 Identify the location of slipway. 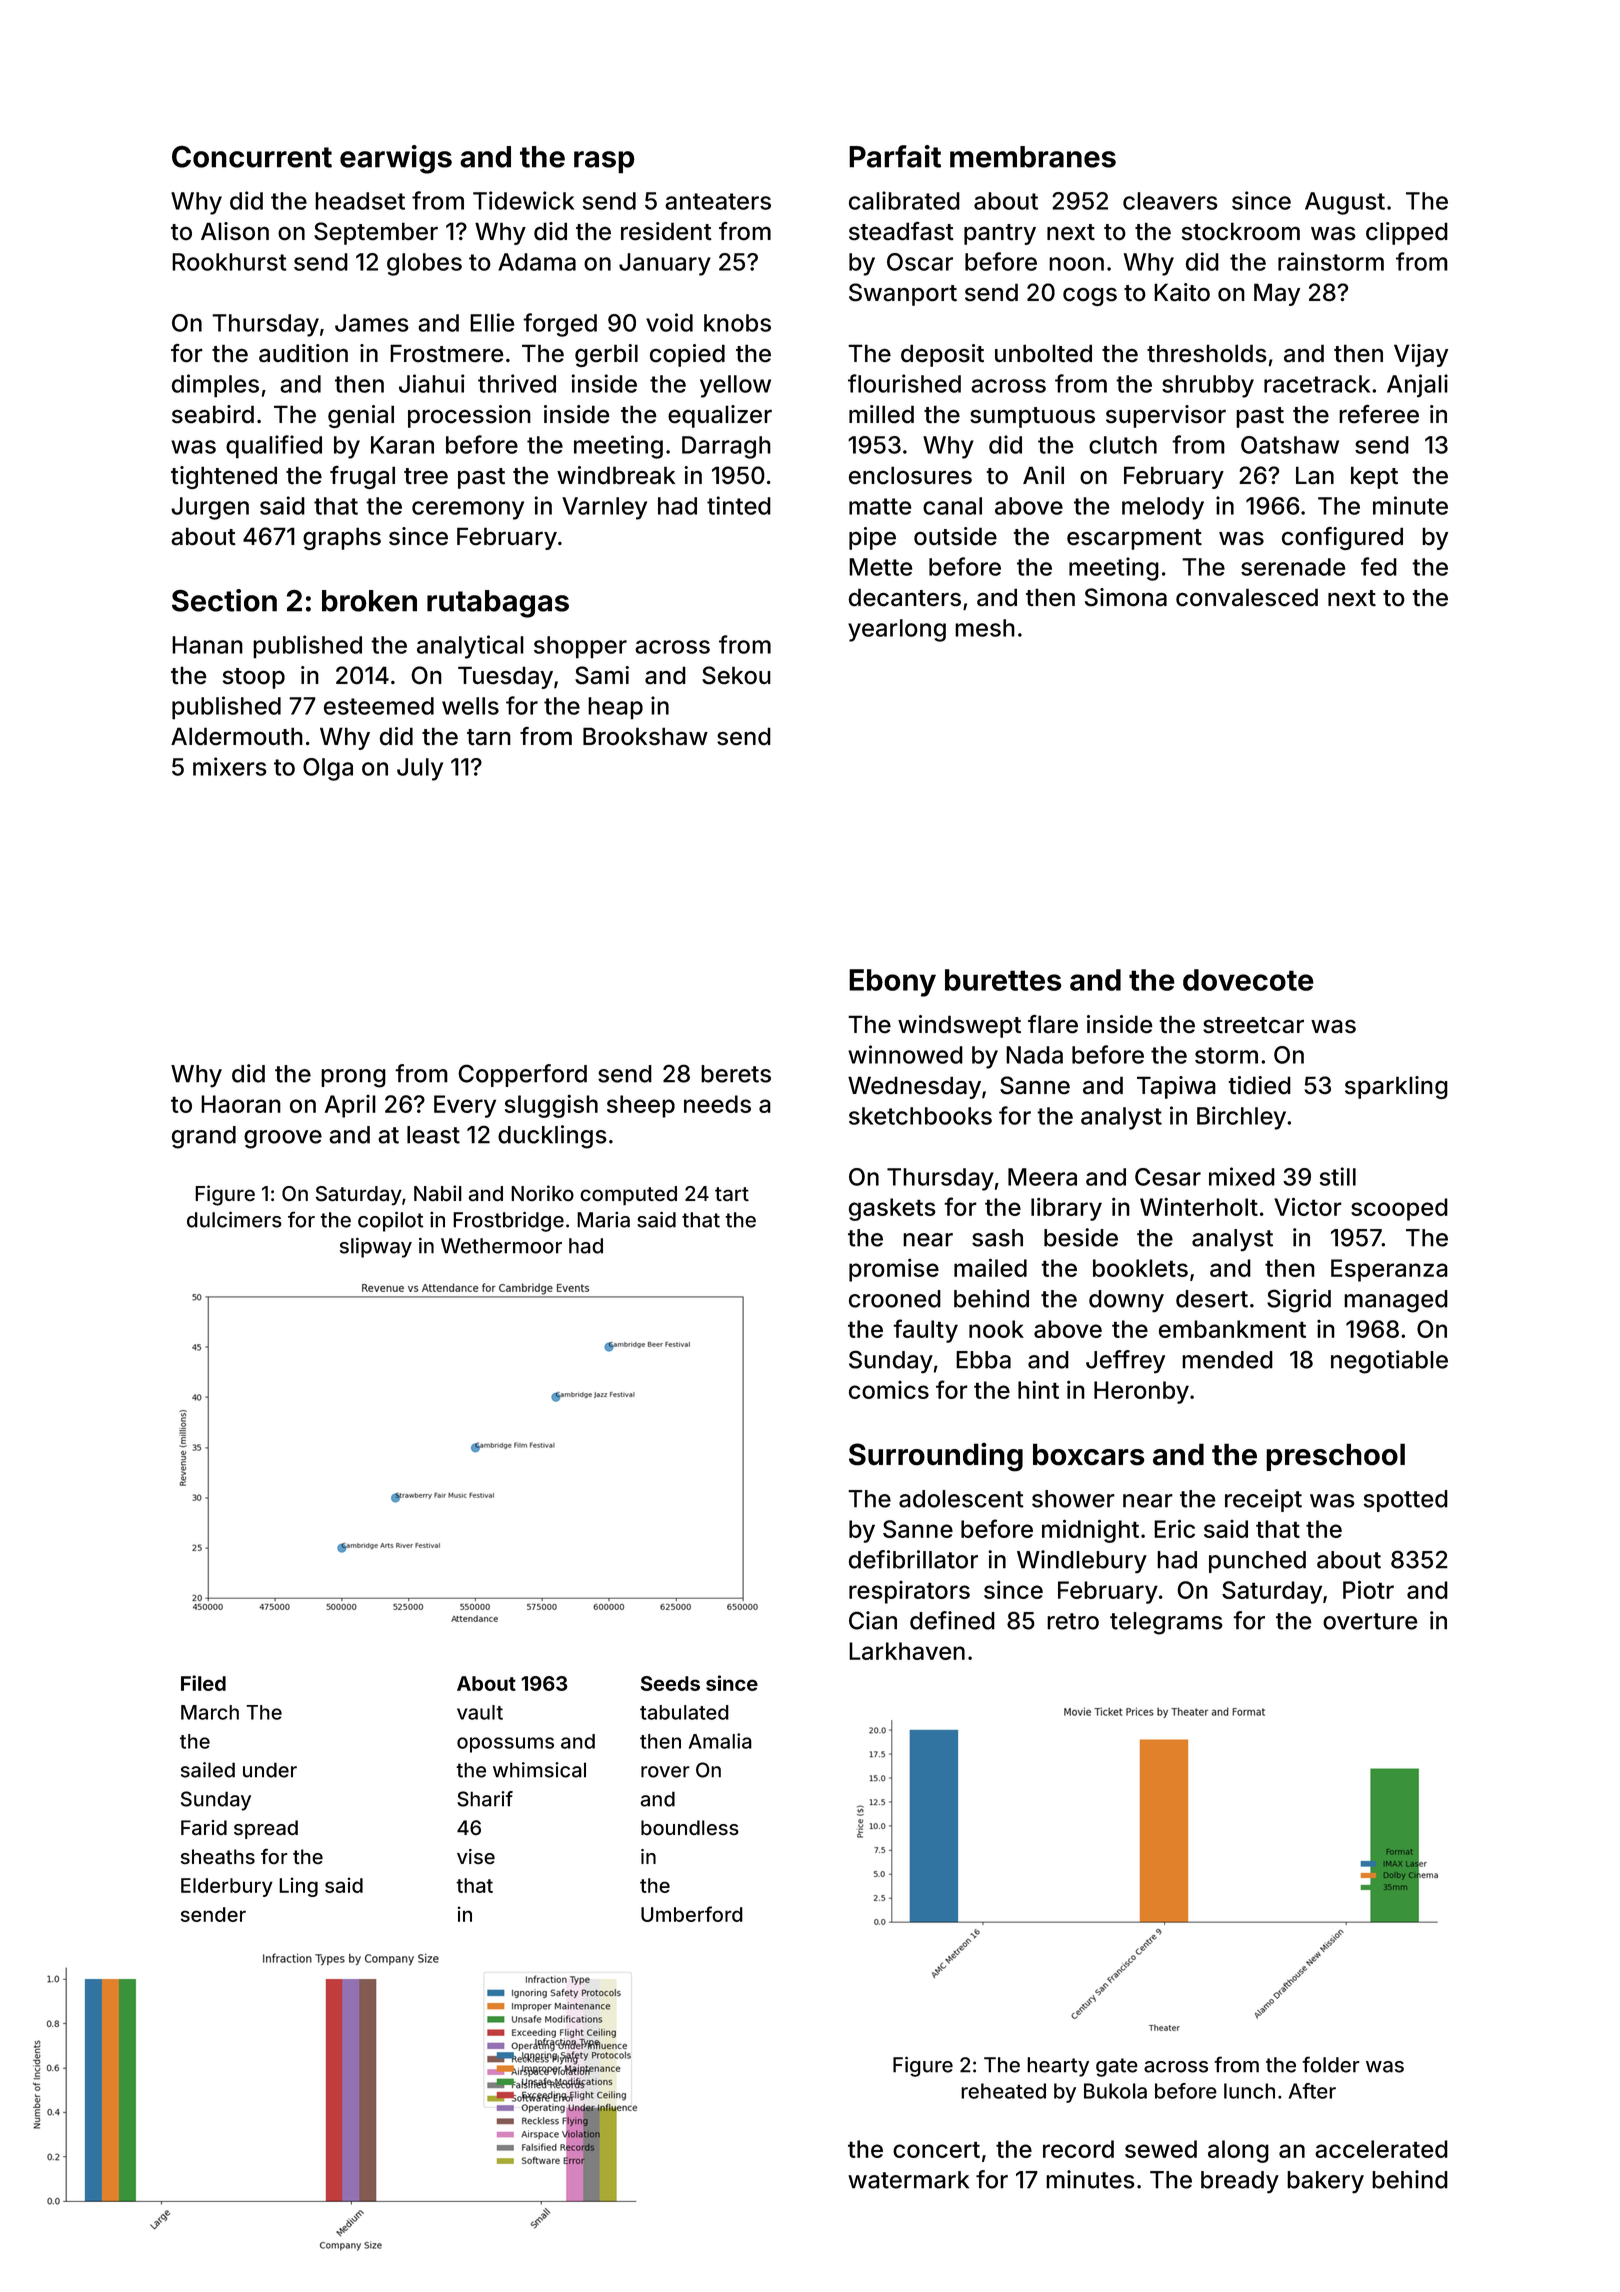
(376, 1247).
